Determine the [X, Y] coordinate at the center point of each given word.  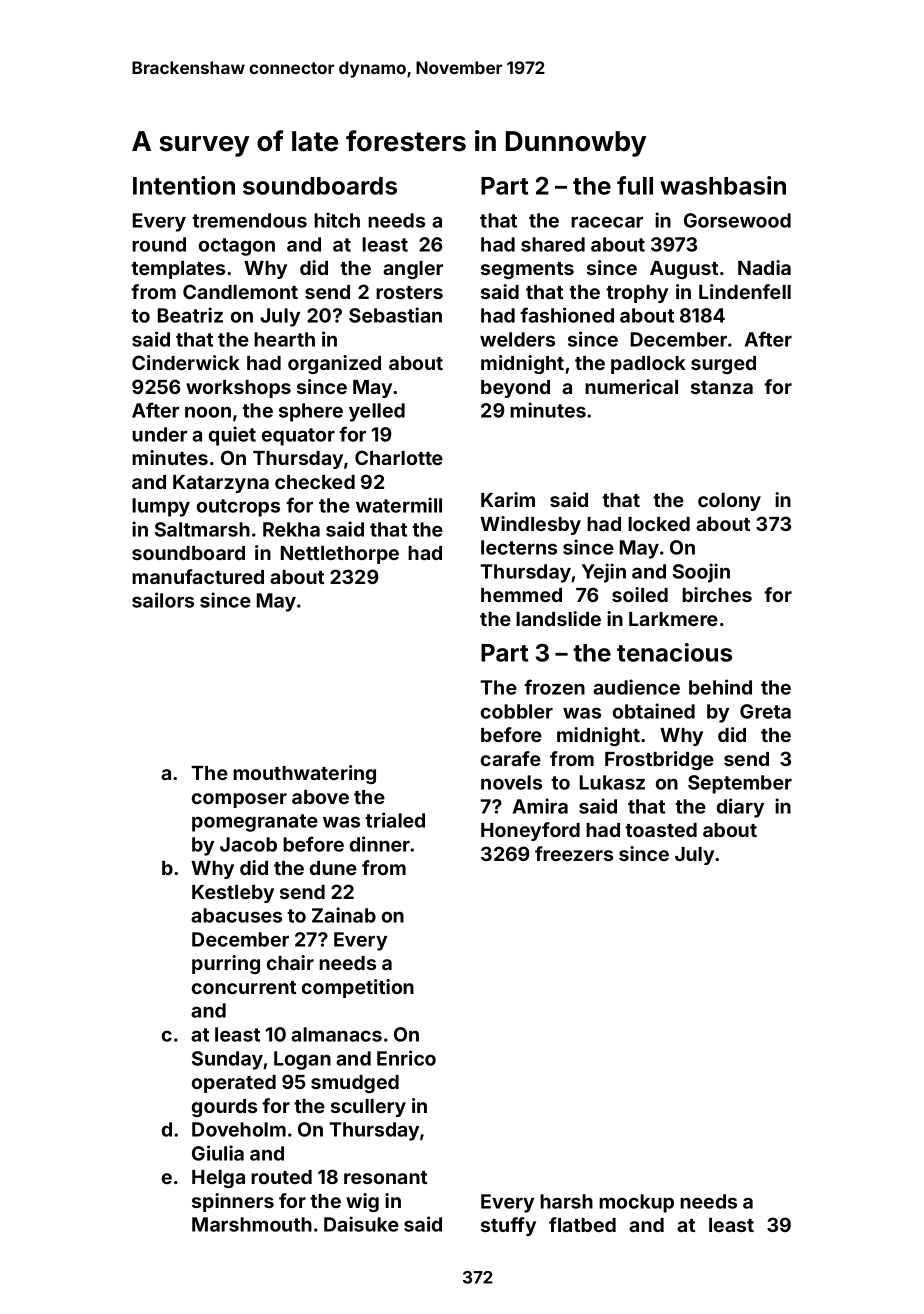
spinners [233, 1202]
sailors [163, 600]
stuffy [508, 1226]
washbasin [723, 185]
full [635, 185]
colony [729, 502]
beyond [515, 389]
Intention [184, 185]
